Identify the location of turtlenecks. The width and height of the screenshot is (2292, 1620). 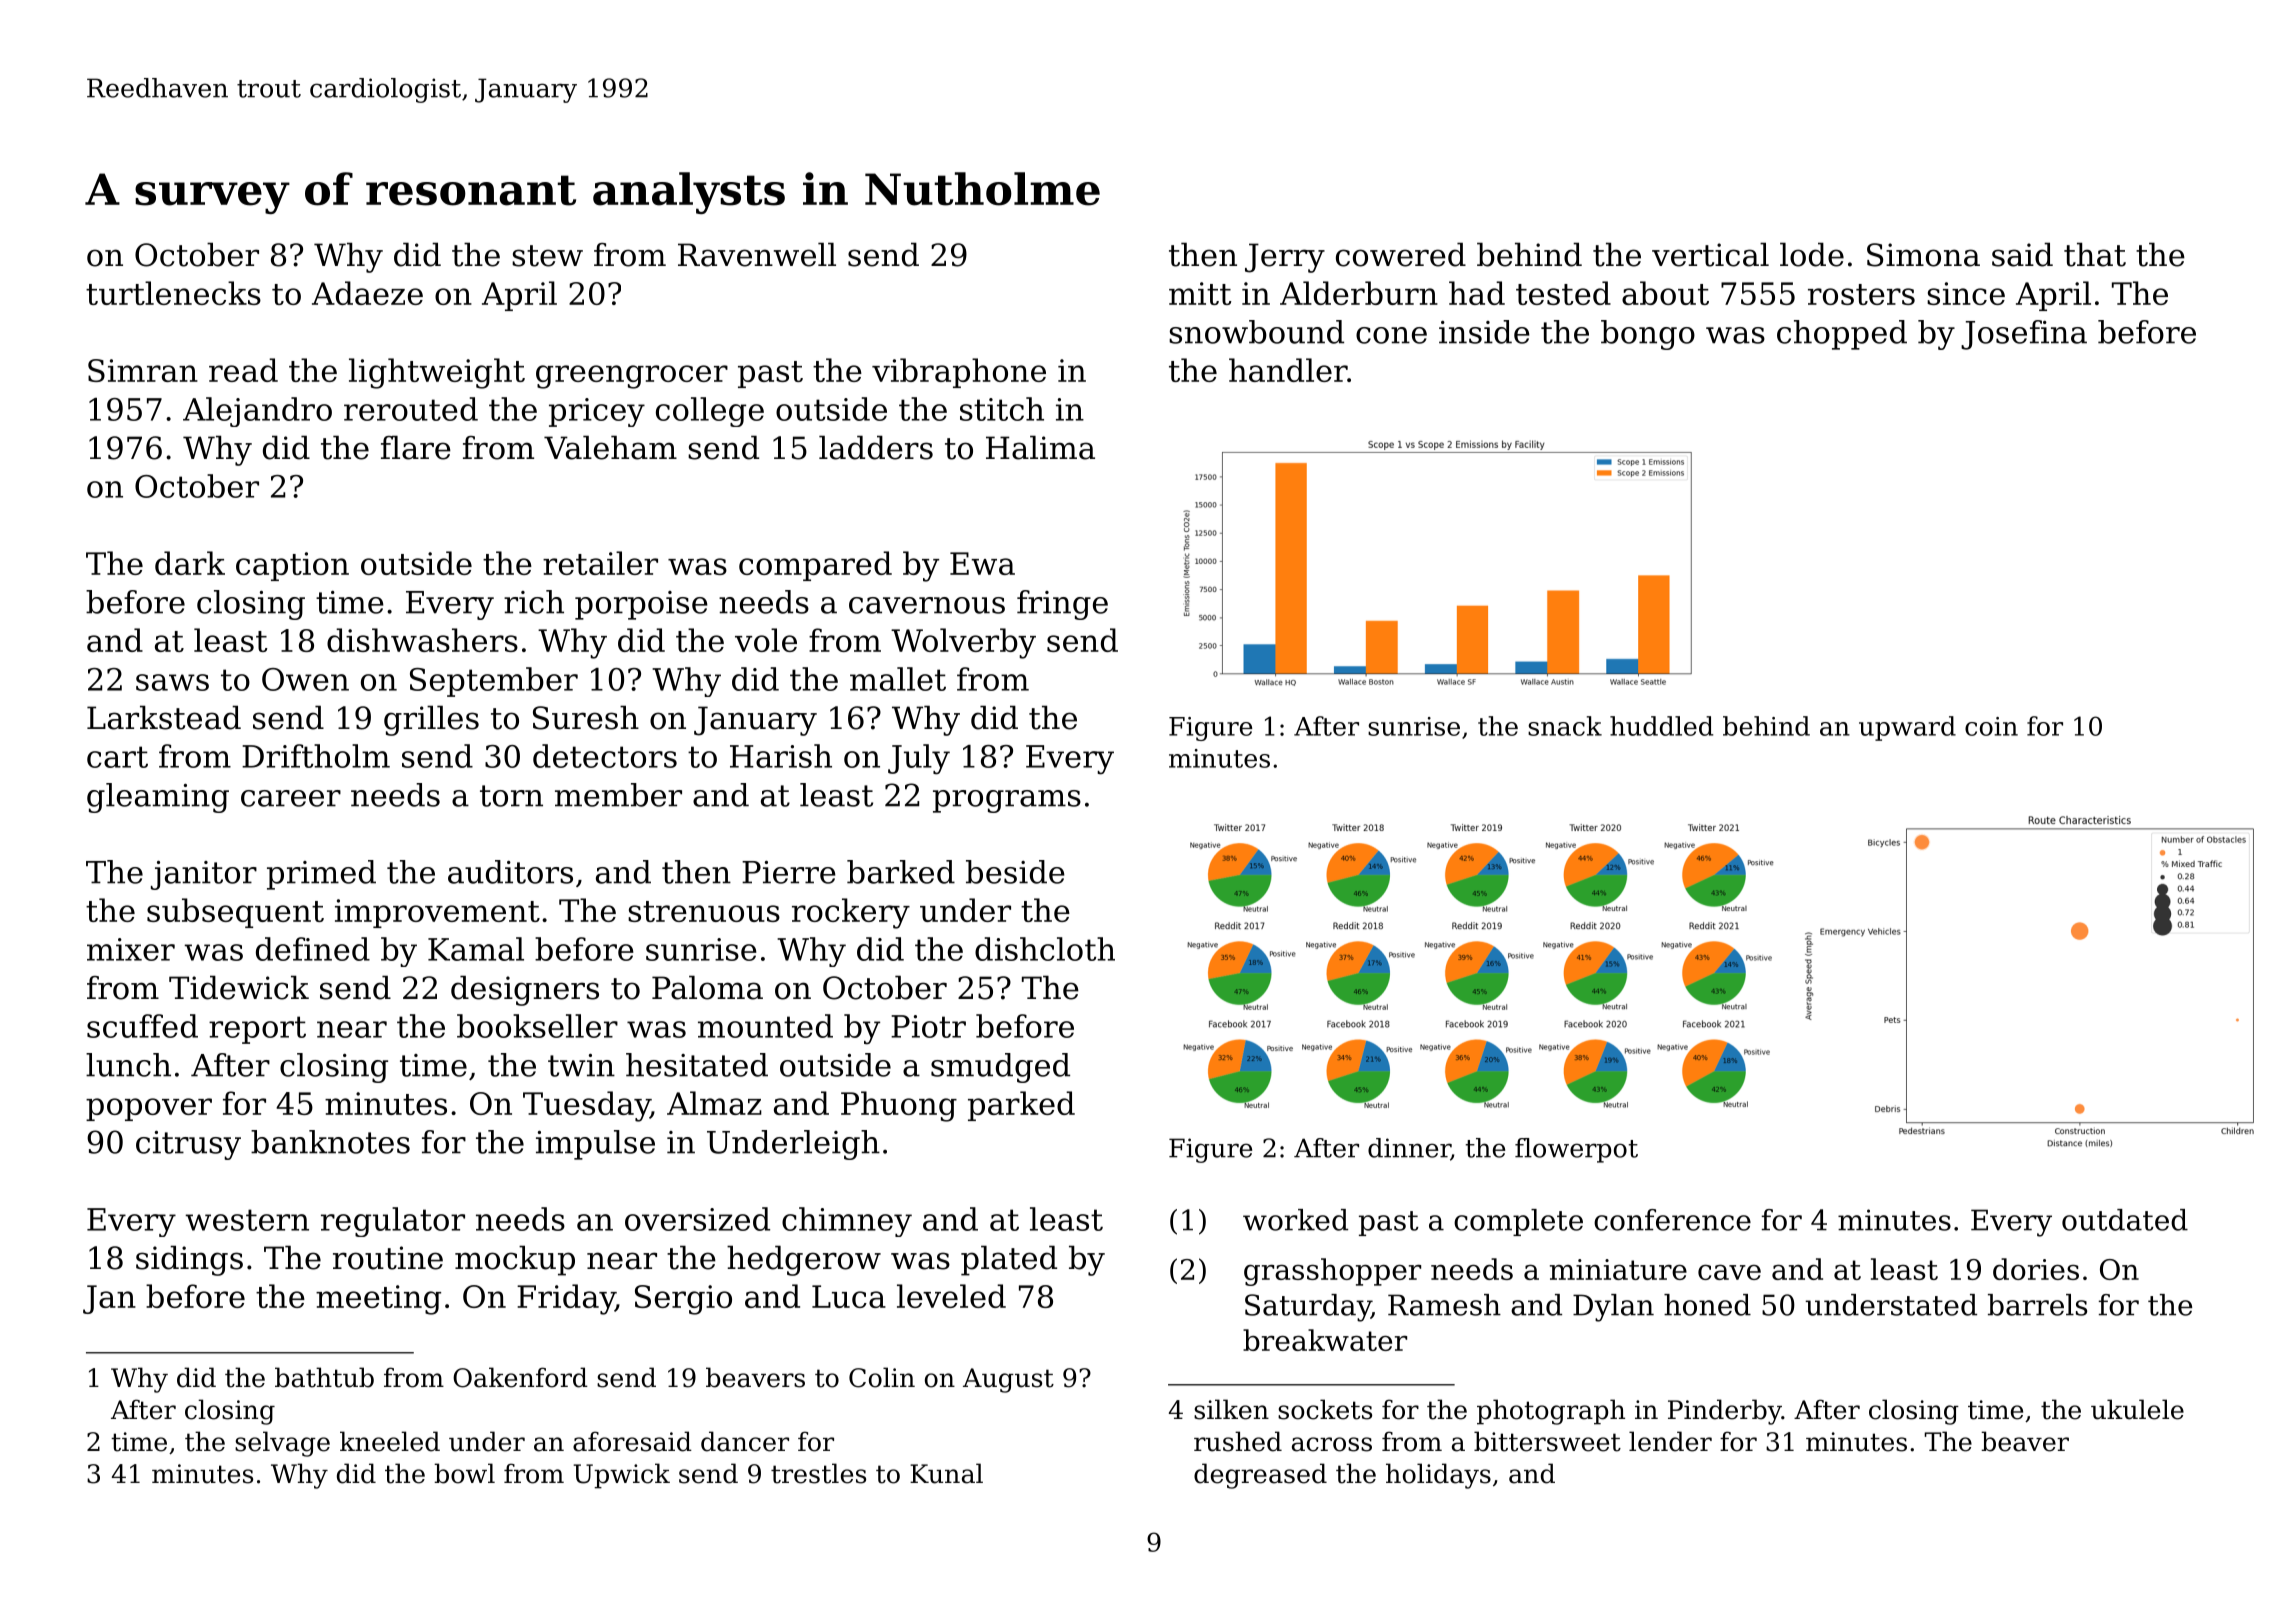
(173, 293).
